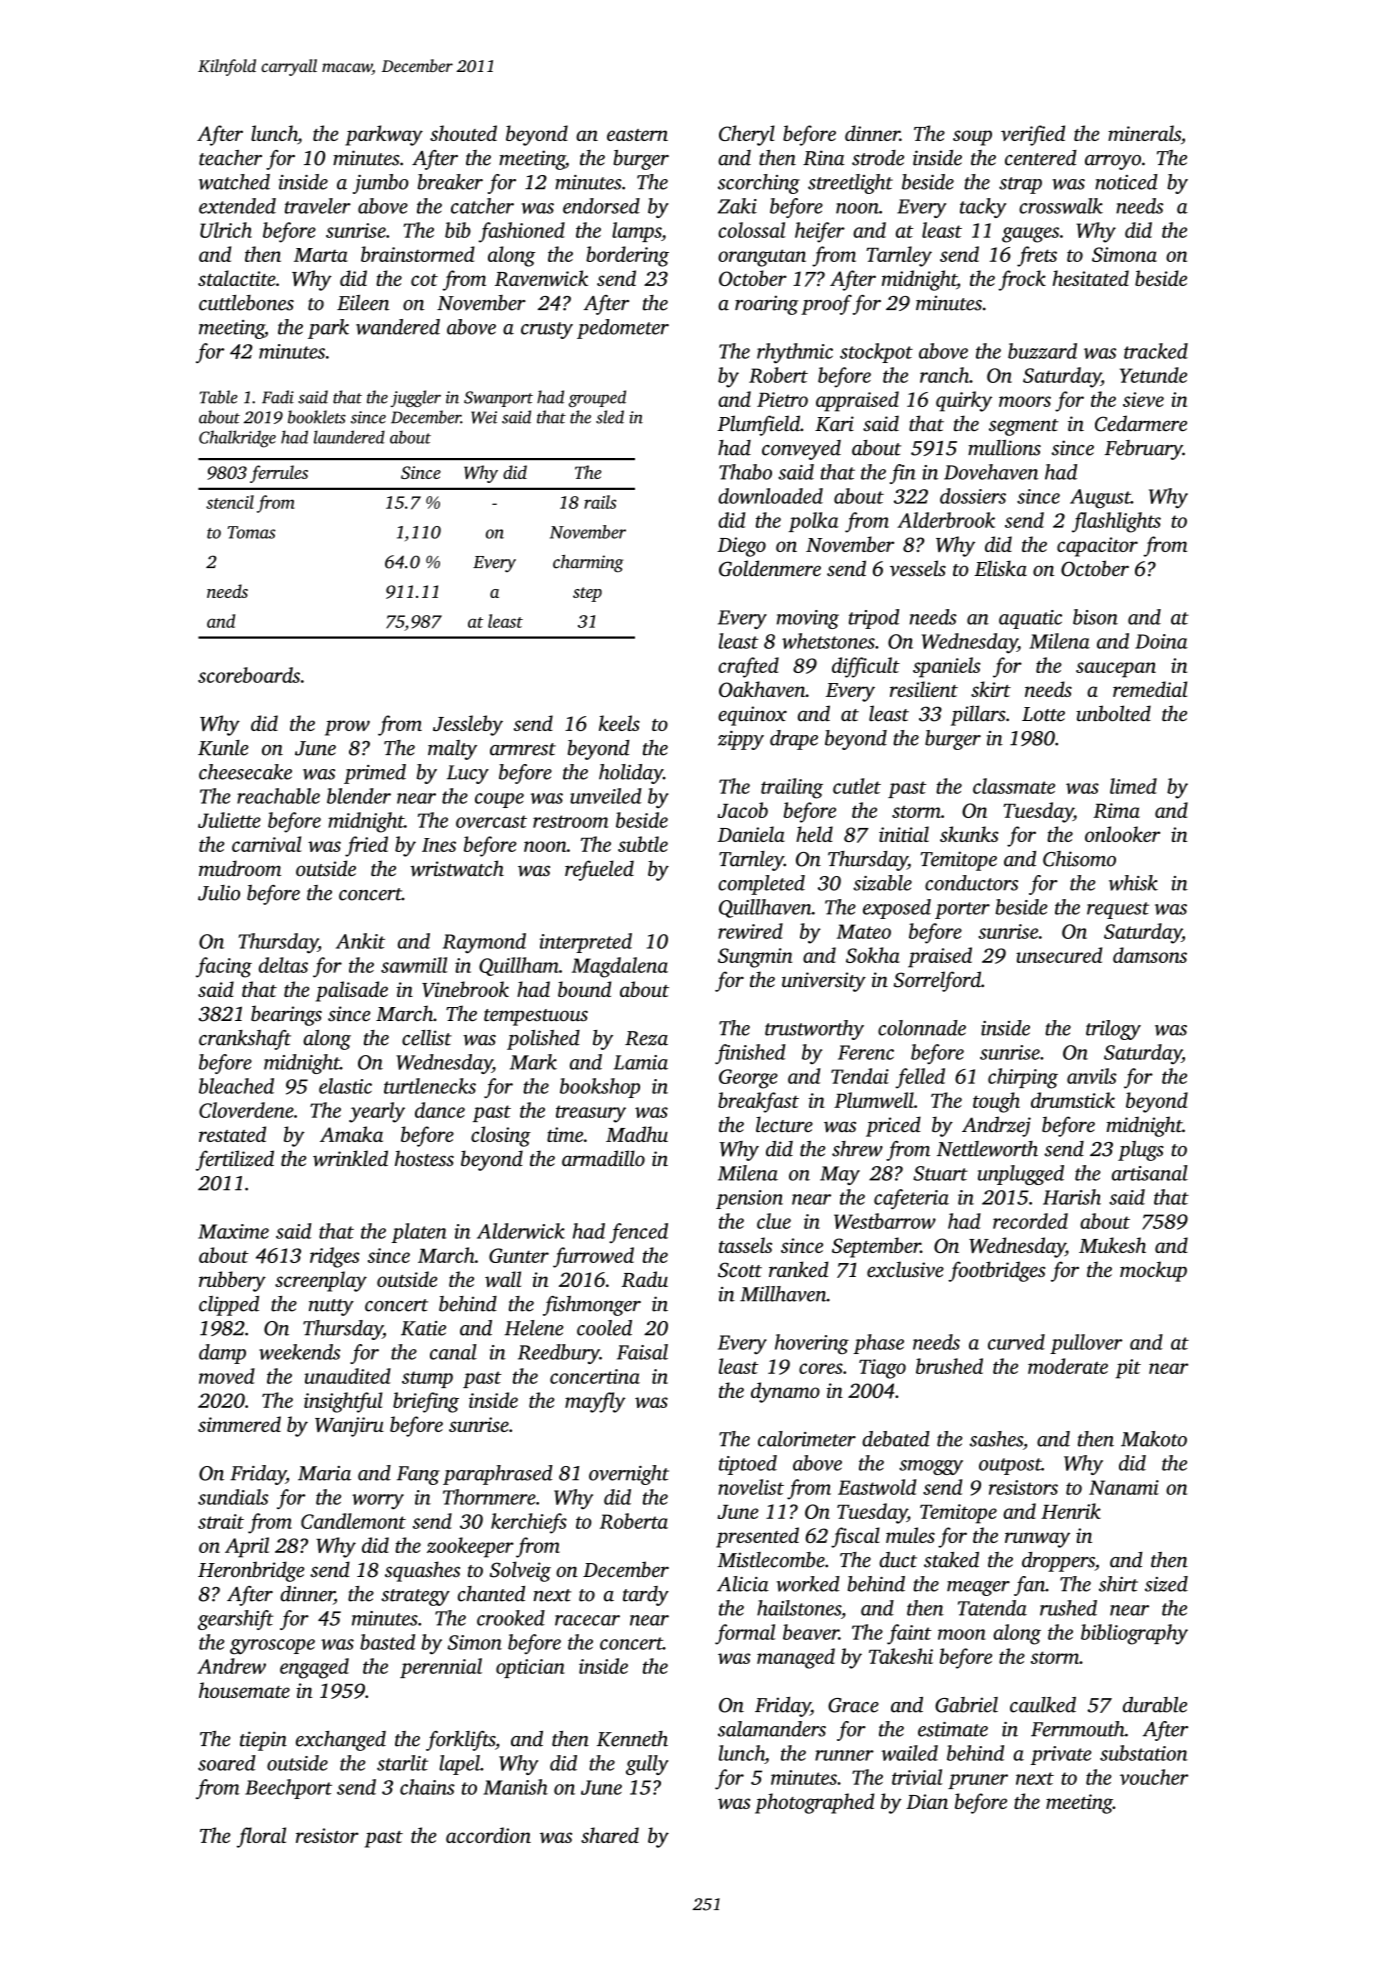 Image resolution: width=1386 pixels, height=1969 pixels. Describe the element at coordinates (972, 138) in the document. I see `soup` at that location.
